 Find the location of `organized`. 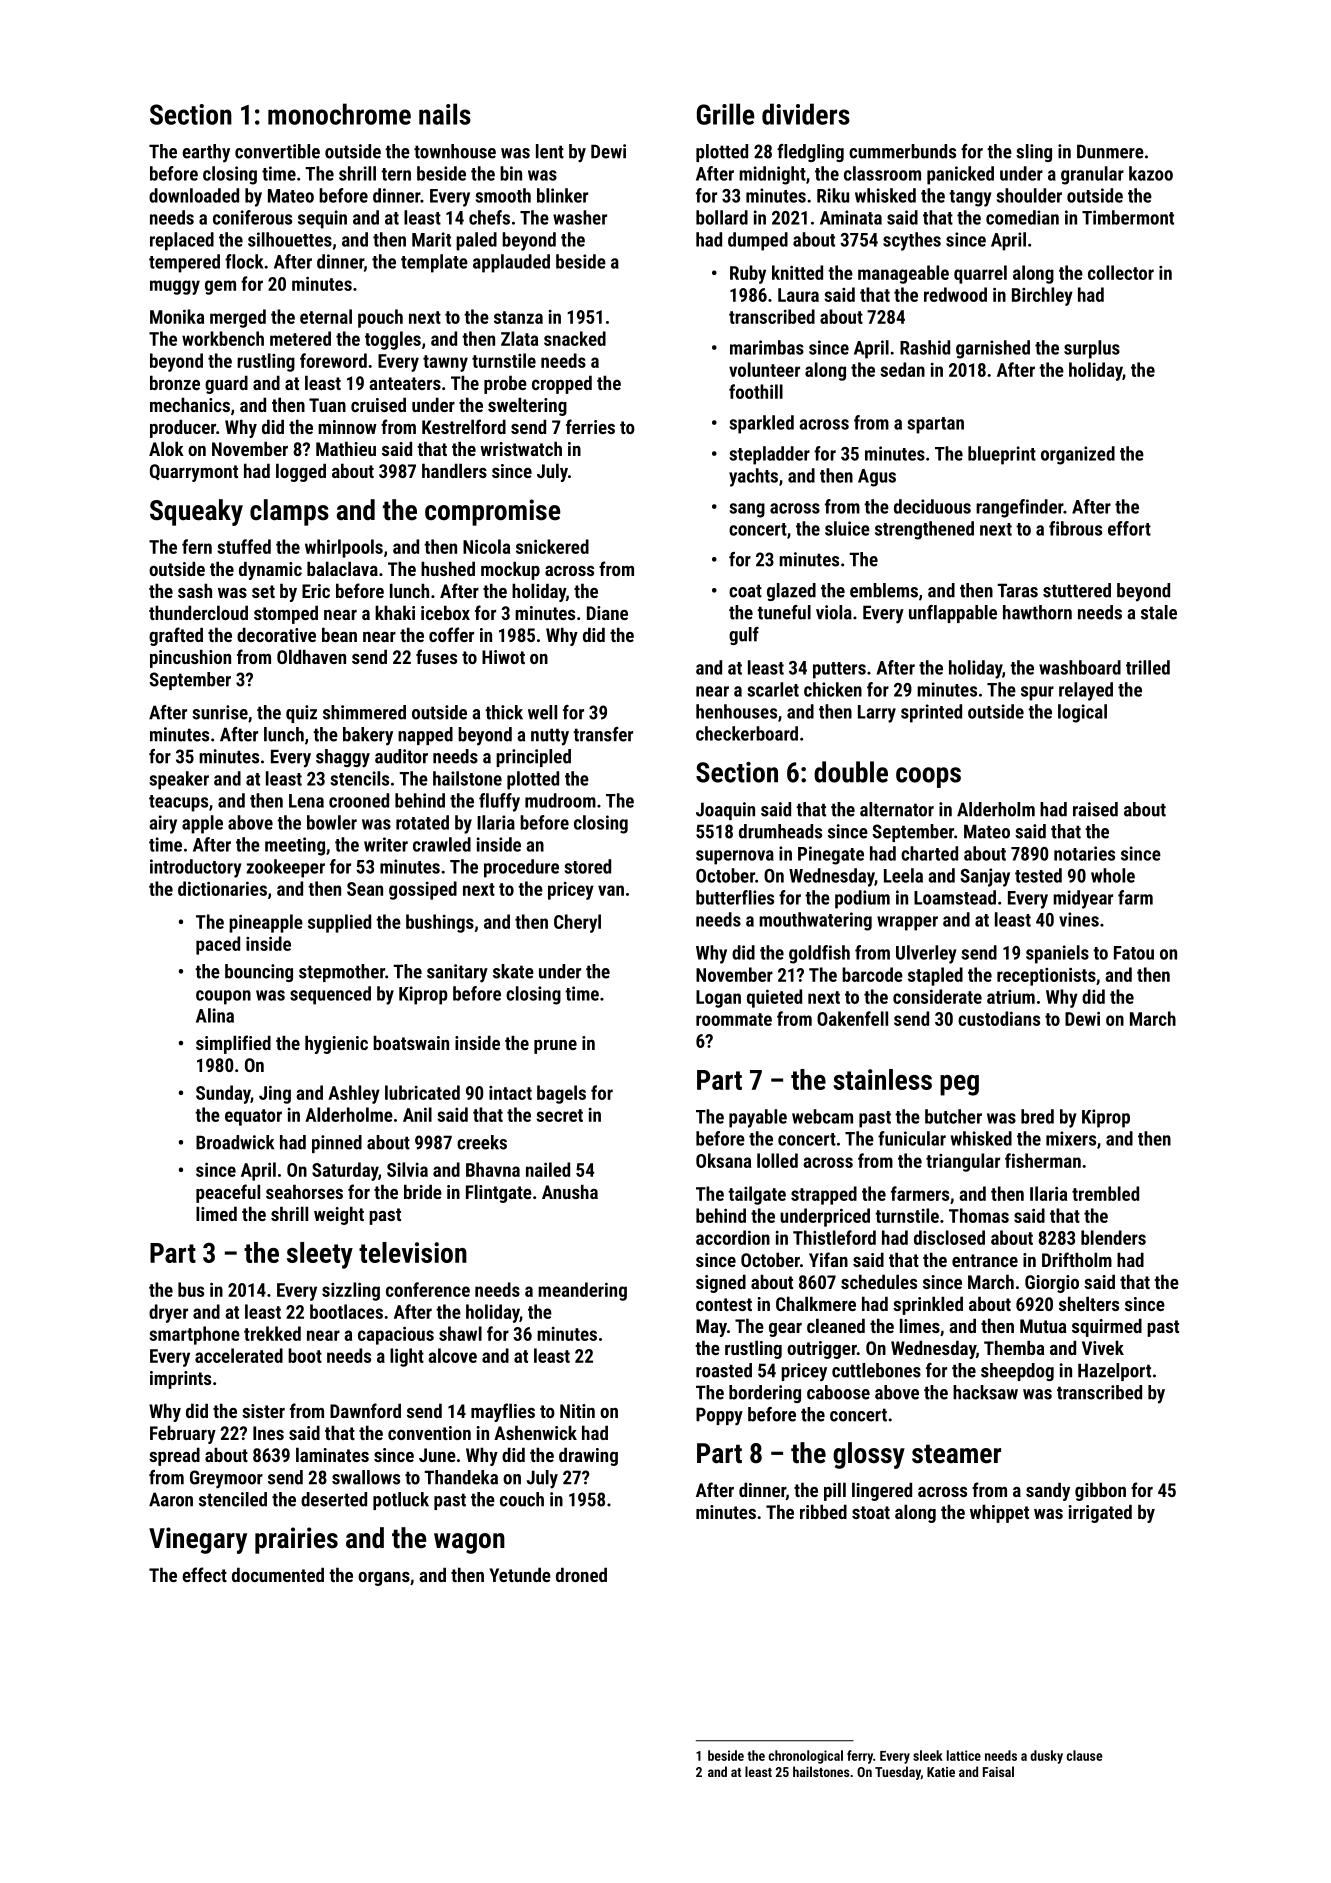

organized is located at coordinates (1078, 455).
